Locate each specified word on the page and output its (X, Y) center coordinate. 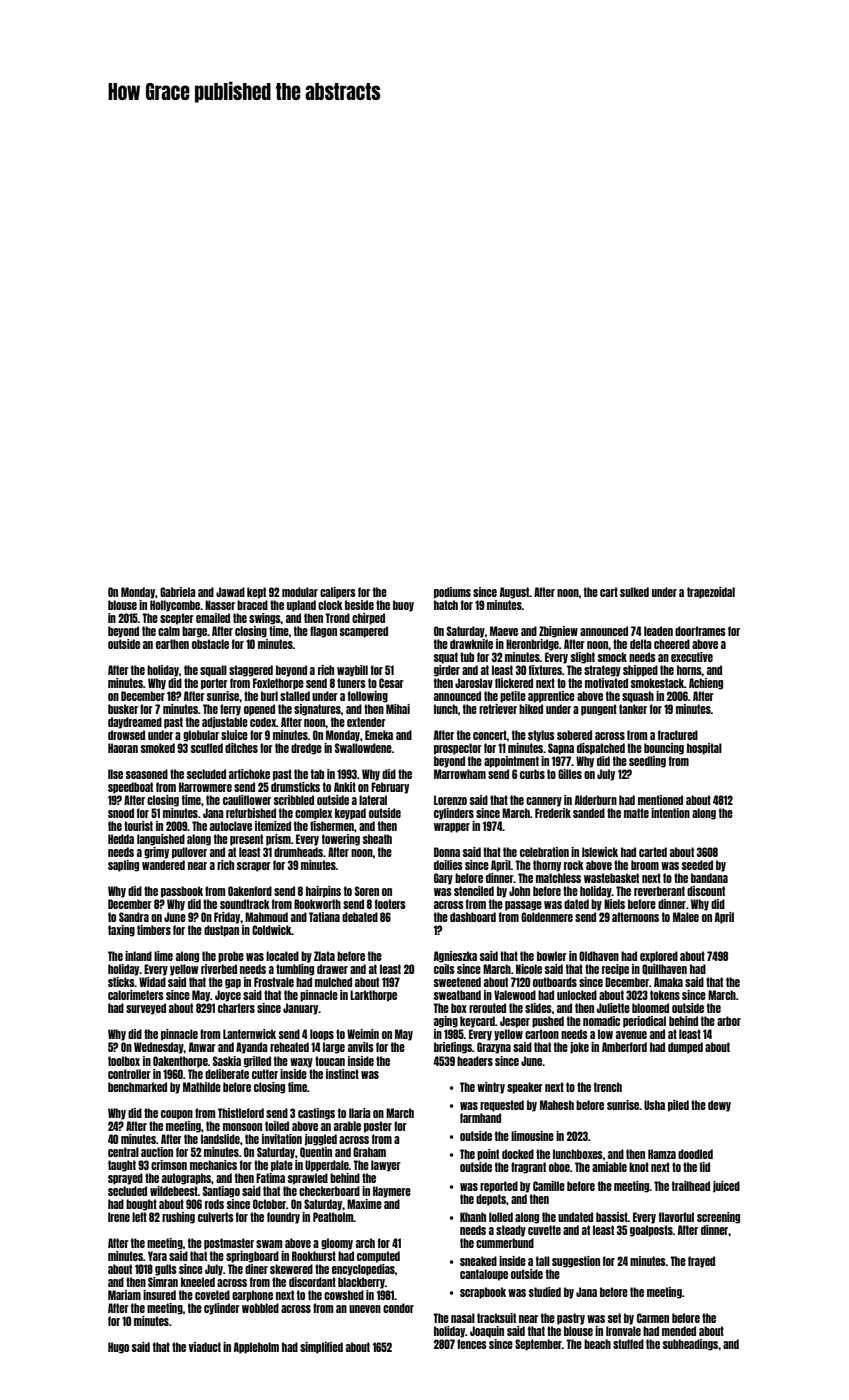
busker (123, 709)
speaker (525, 1088)
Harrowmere (205, 787)
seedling (647, 762)
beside (359, 605)
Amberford (624, 1047)
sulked (634, 592)
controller (129, 1074)
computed (378, 1257)
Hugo (118, 1348)
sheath (377, 839)
